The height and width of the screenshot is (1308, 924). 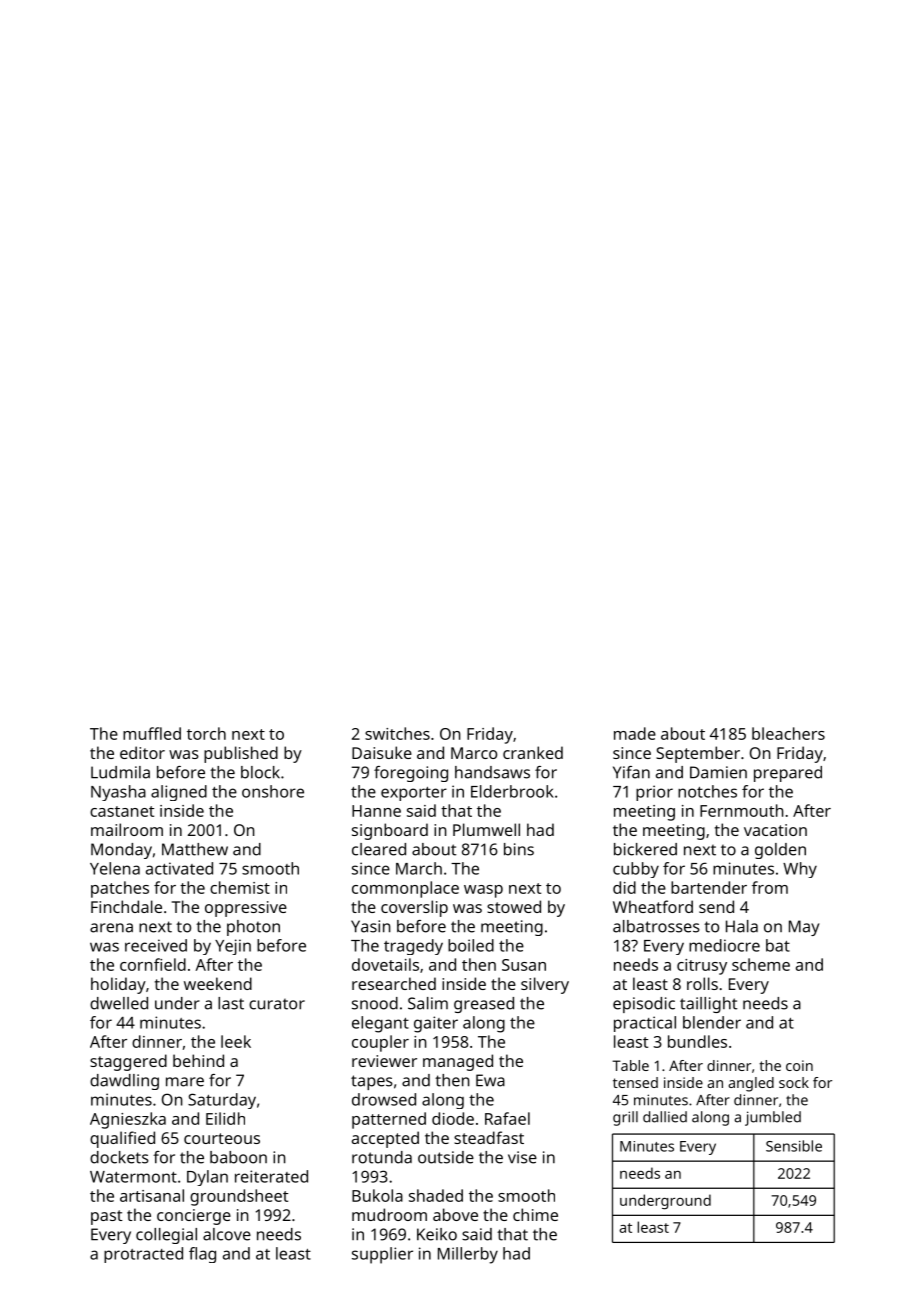 I want to click on Sensible, so click(x=794, y=1146).
